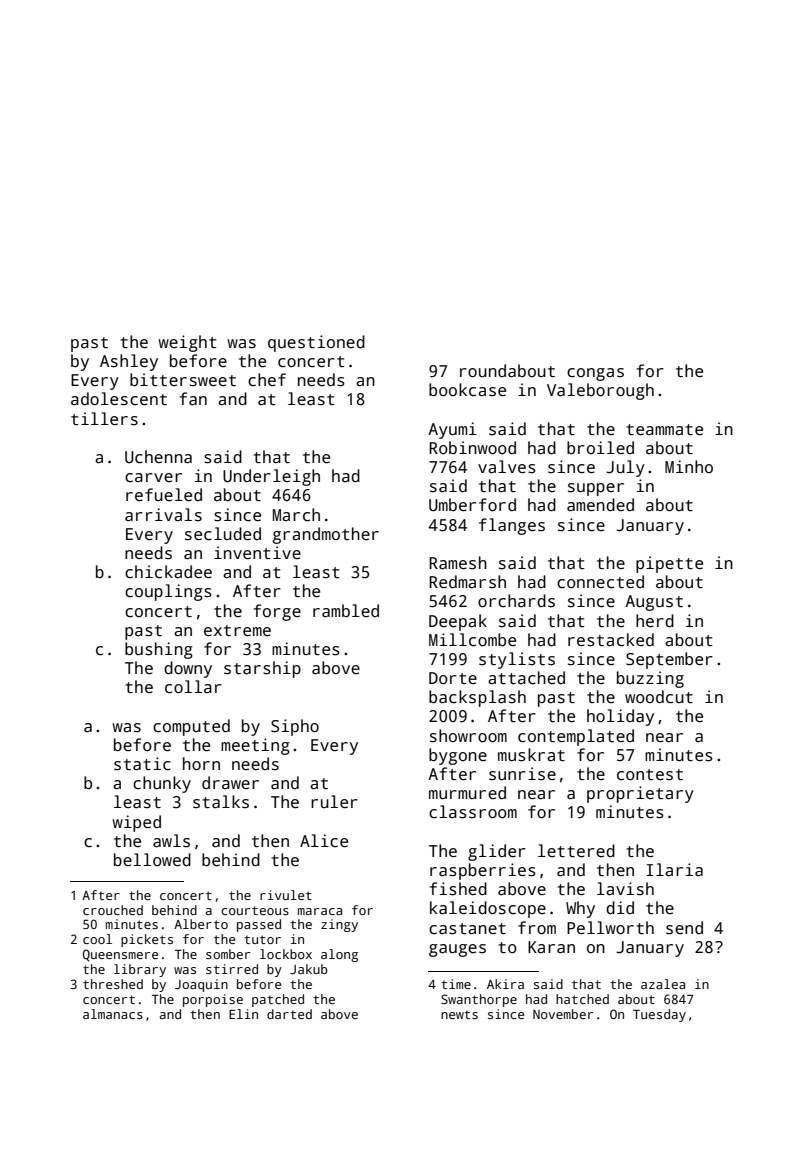 Image resolution: width=810 pixels, height=1149 pixels. What do you see at coordinates (142, 764) in the page?
I see `static` at bounding box center [142, 764].
